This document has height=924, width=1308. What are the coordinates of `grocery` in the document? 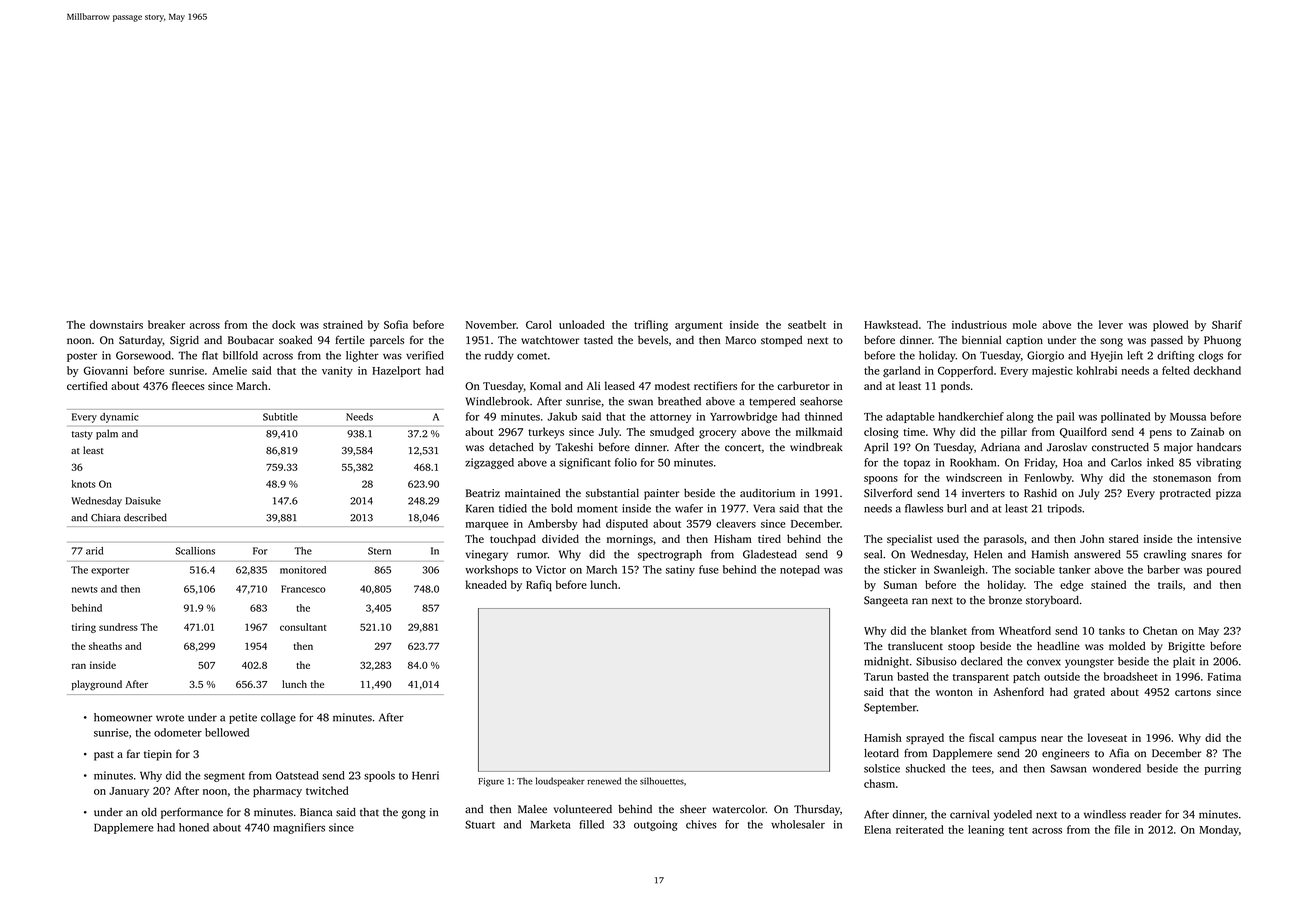 It's located at (717, 434).
